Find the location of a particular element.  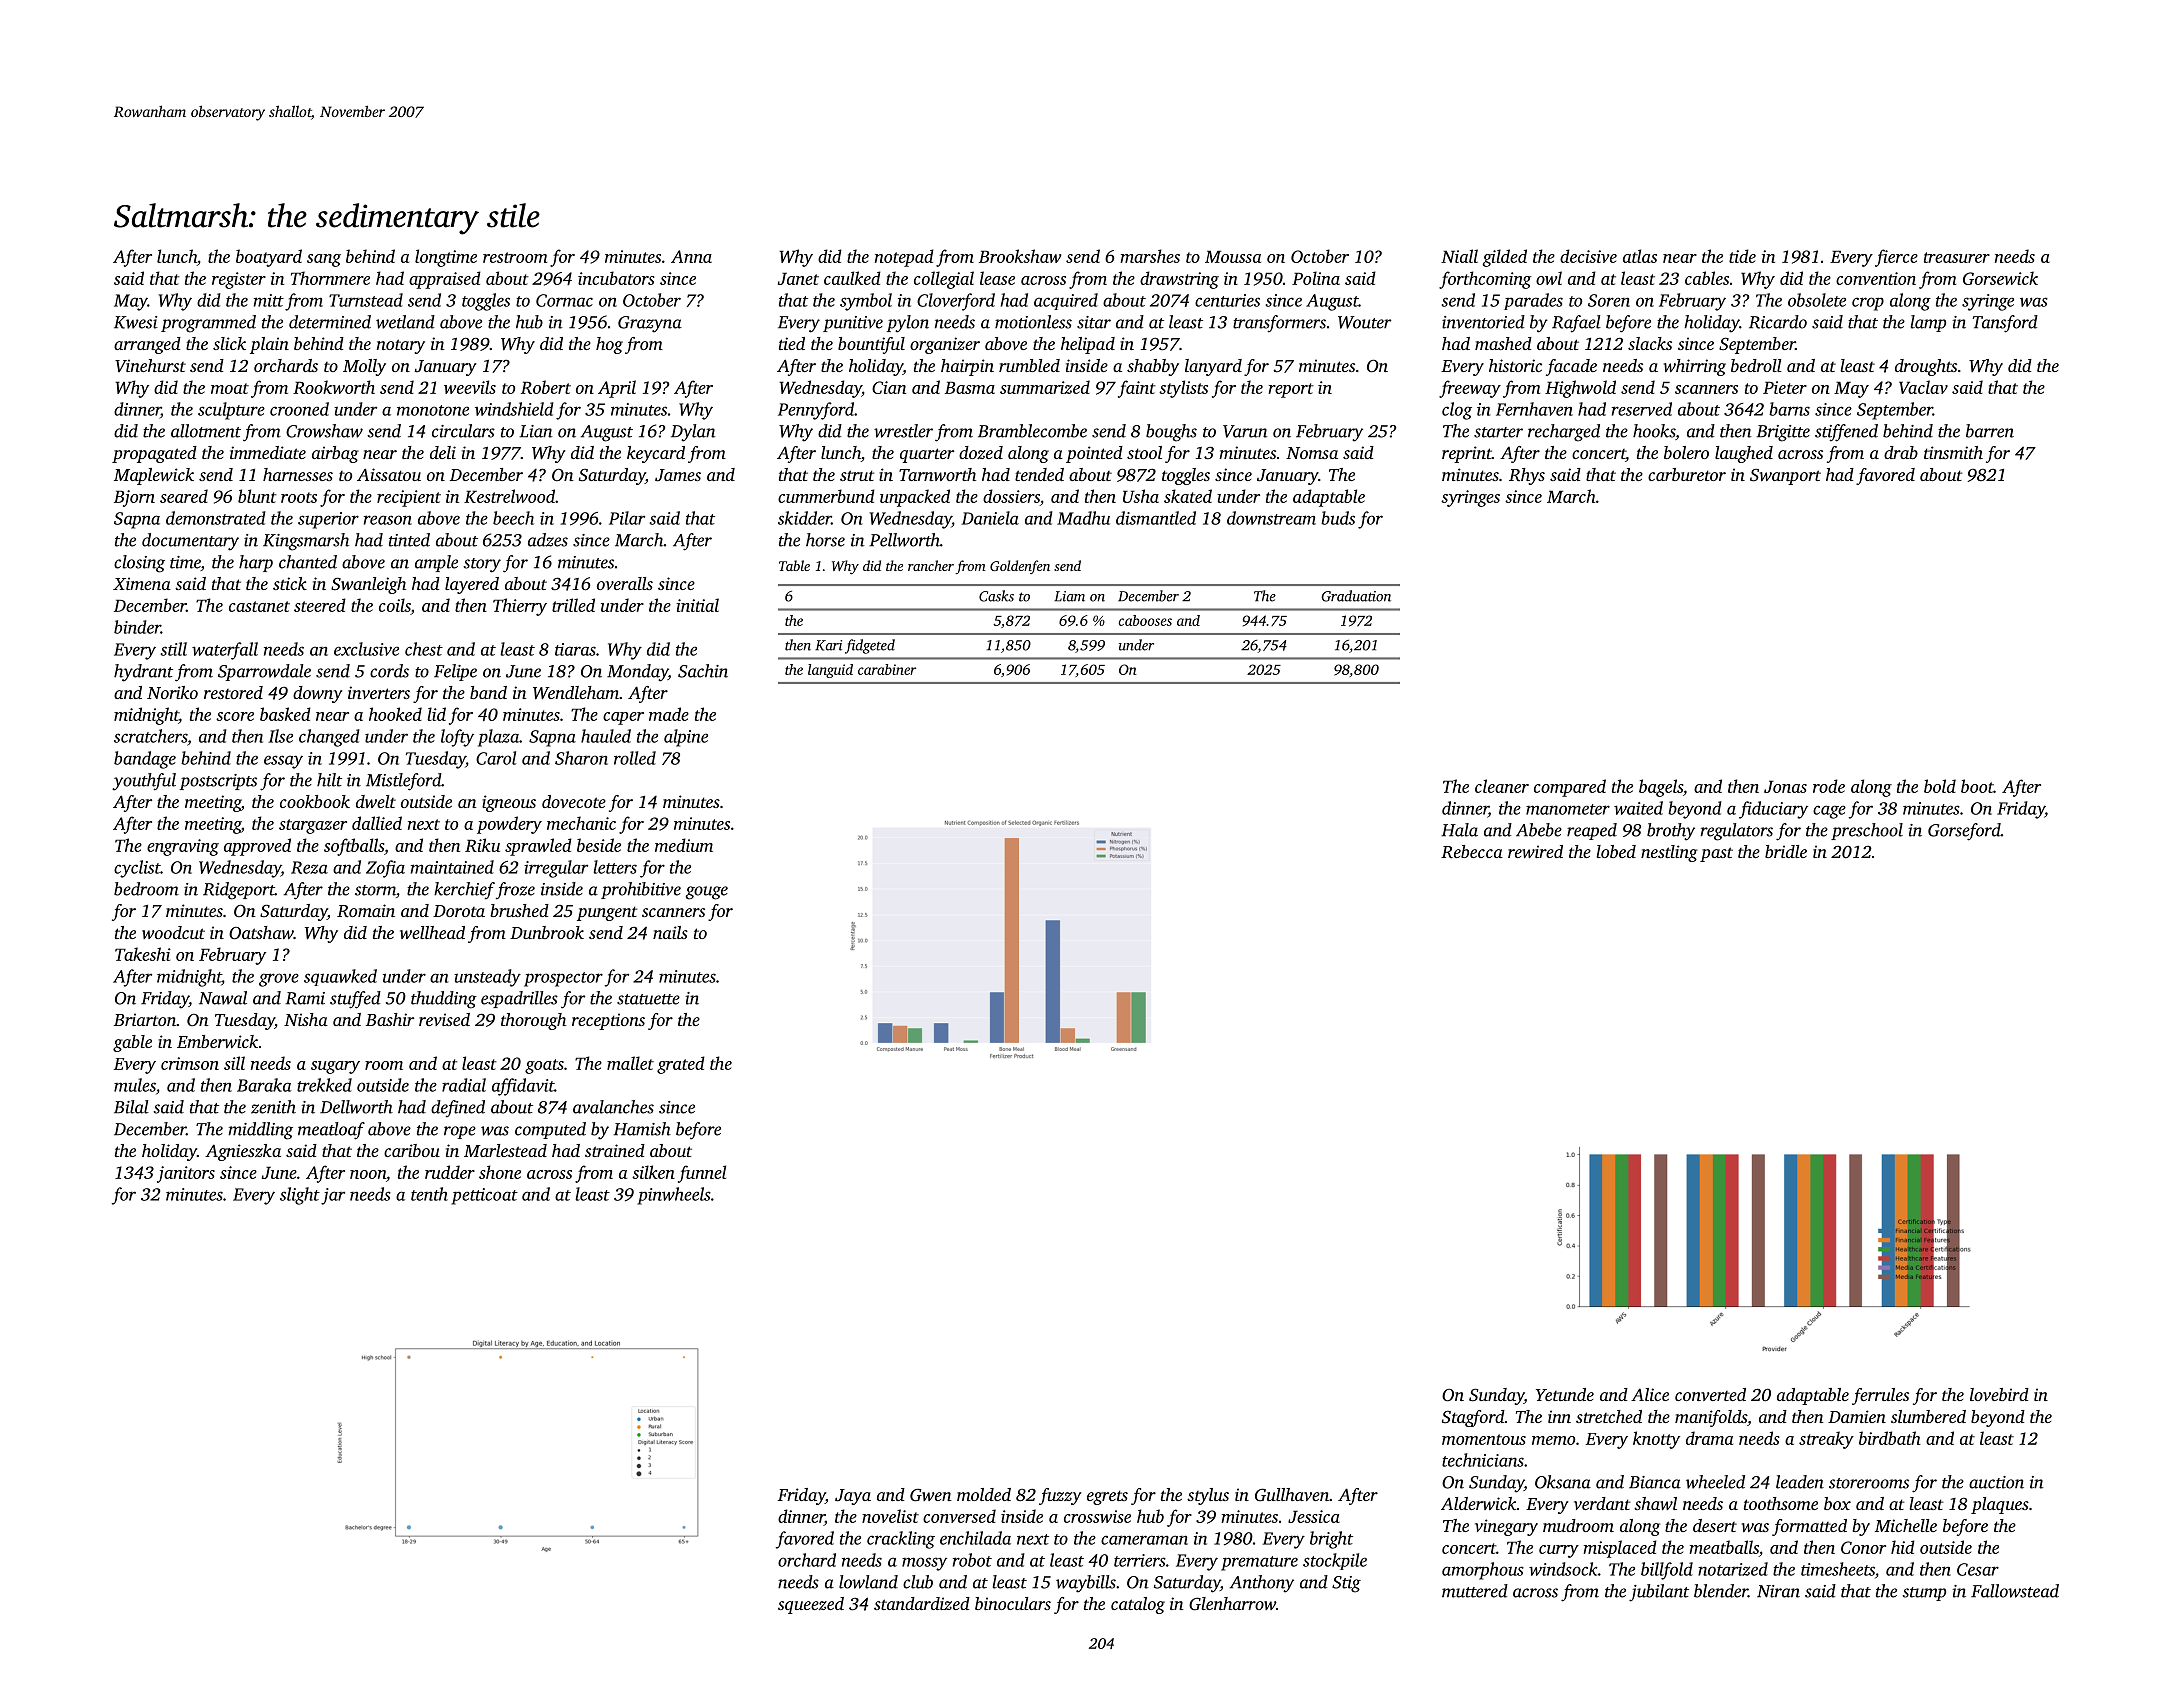

past is located at coordinates (1716, 854).
